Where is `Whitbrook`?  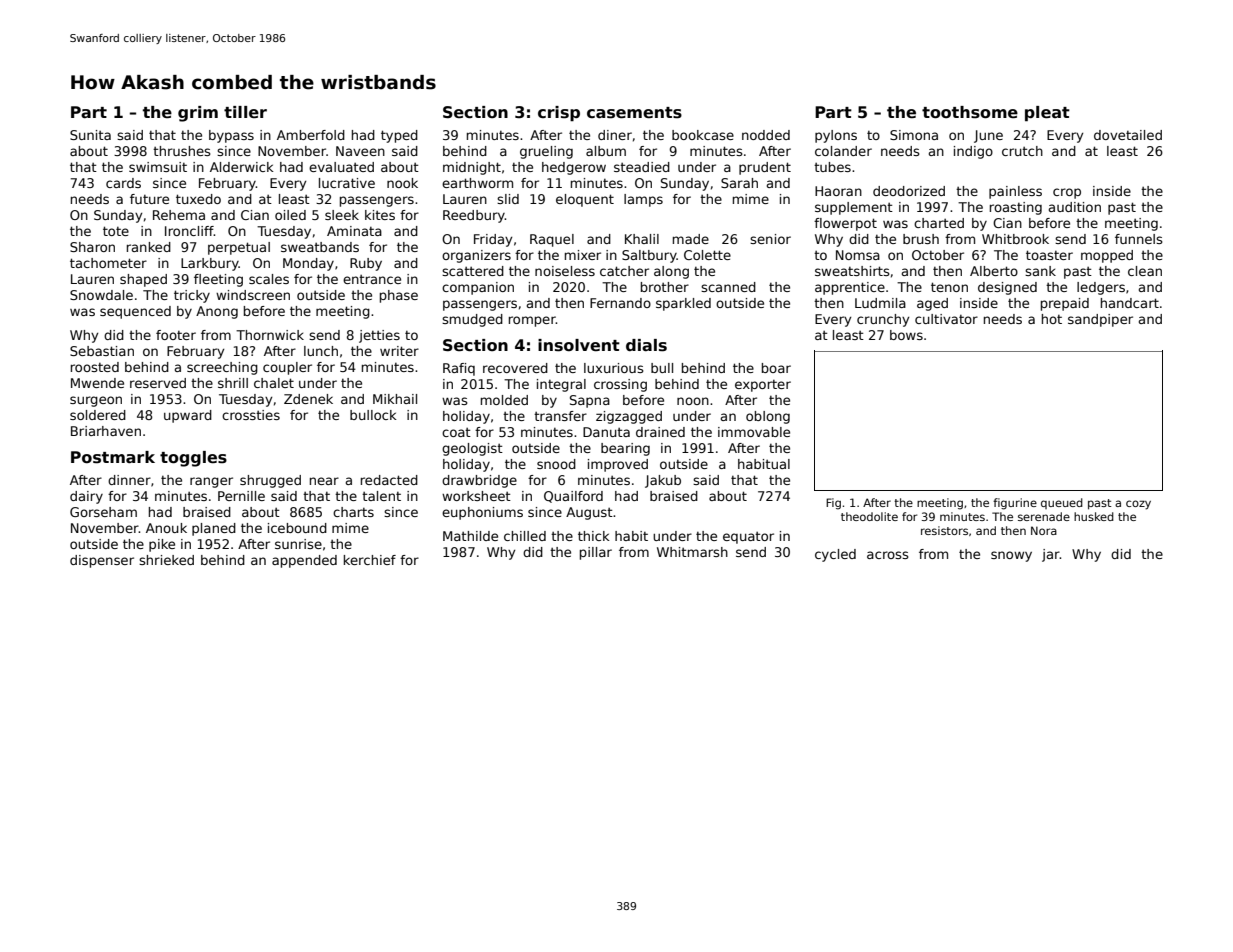
Whitbrook is located at coordinates (1015, 239).
